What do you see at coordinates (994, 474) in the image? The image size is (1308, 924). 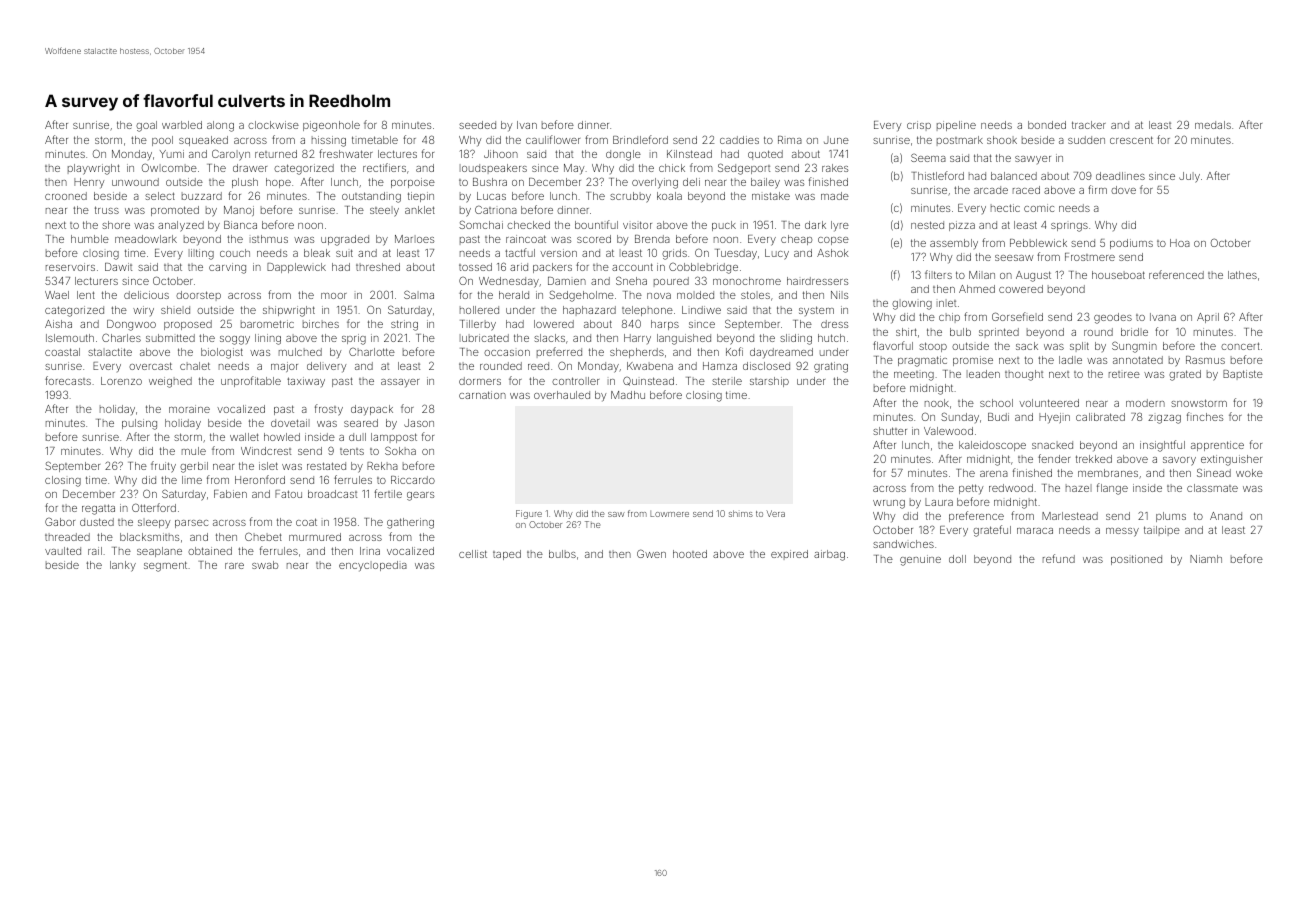 I see `arena` at bounding box center [994, 474].
